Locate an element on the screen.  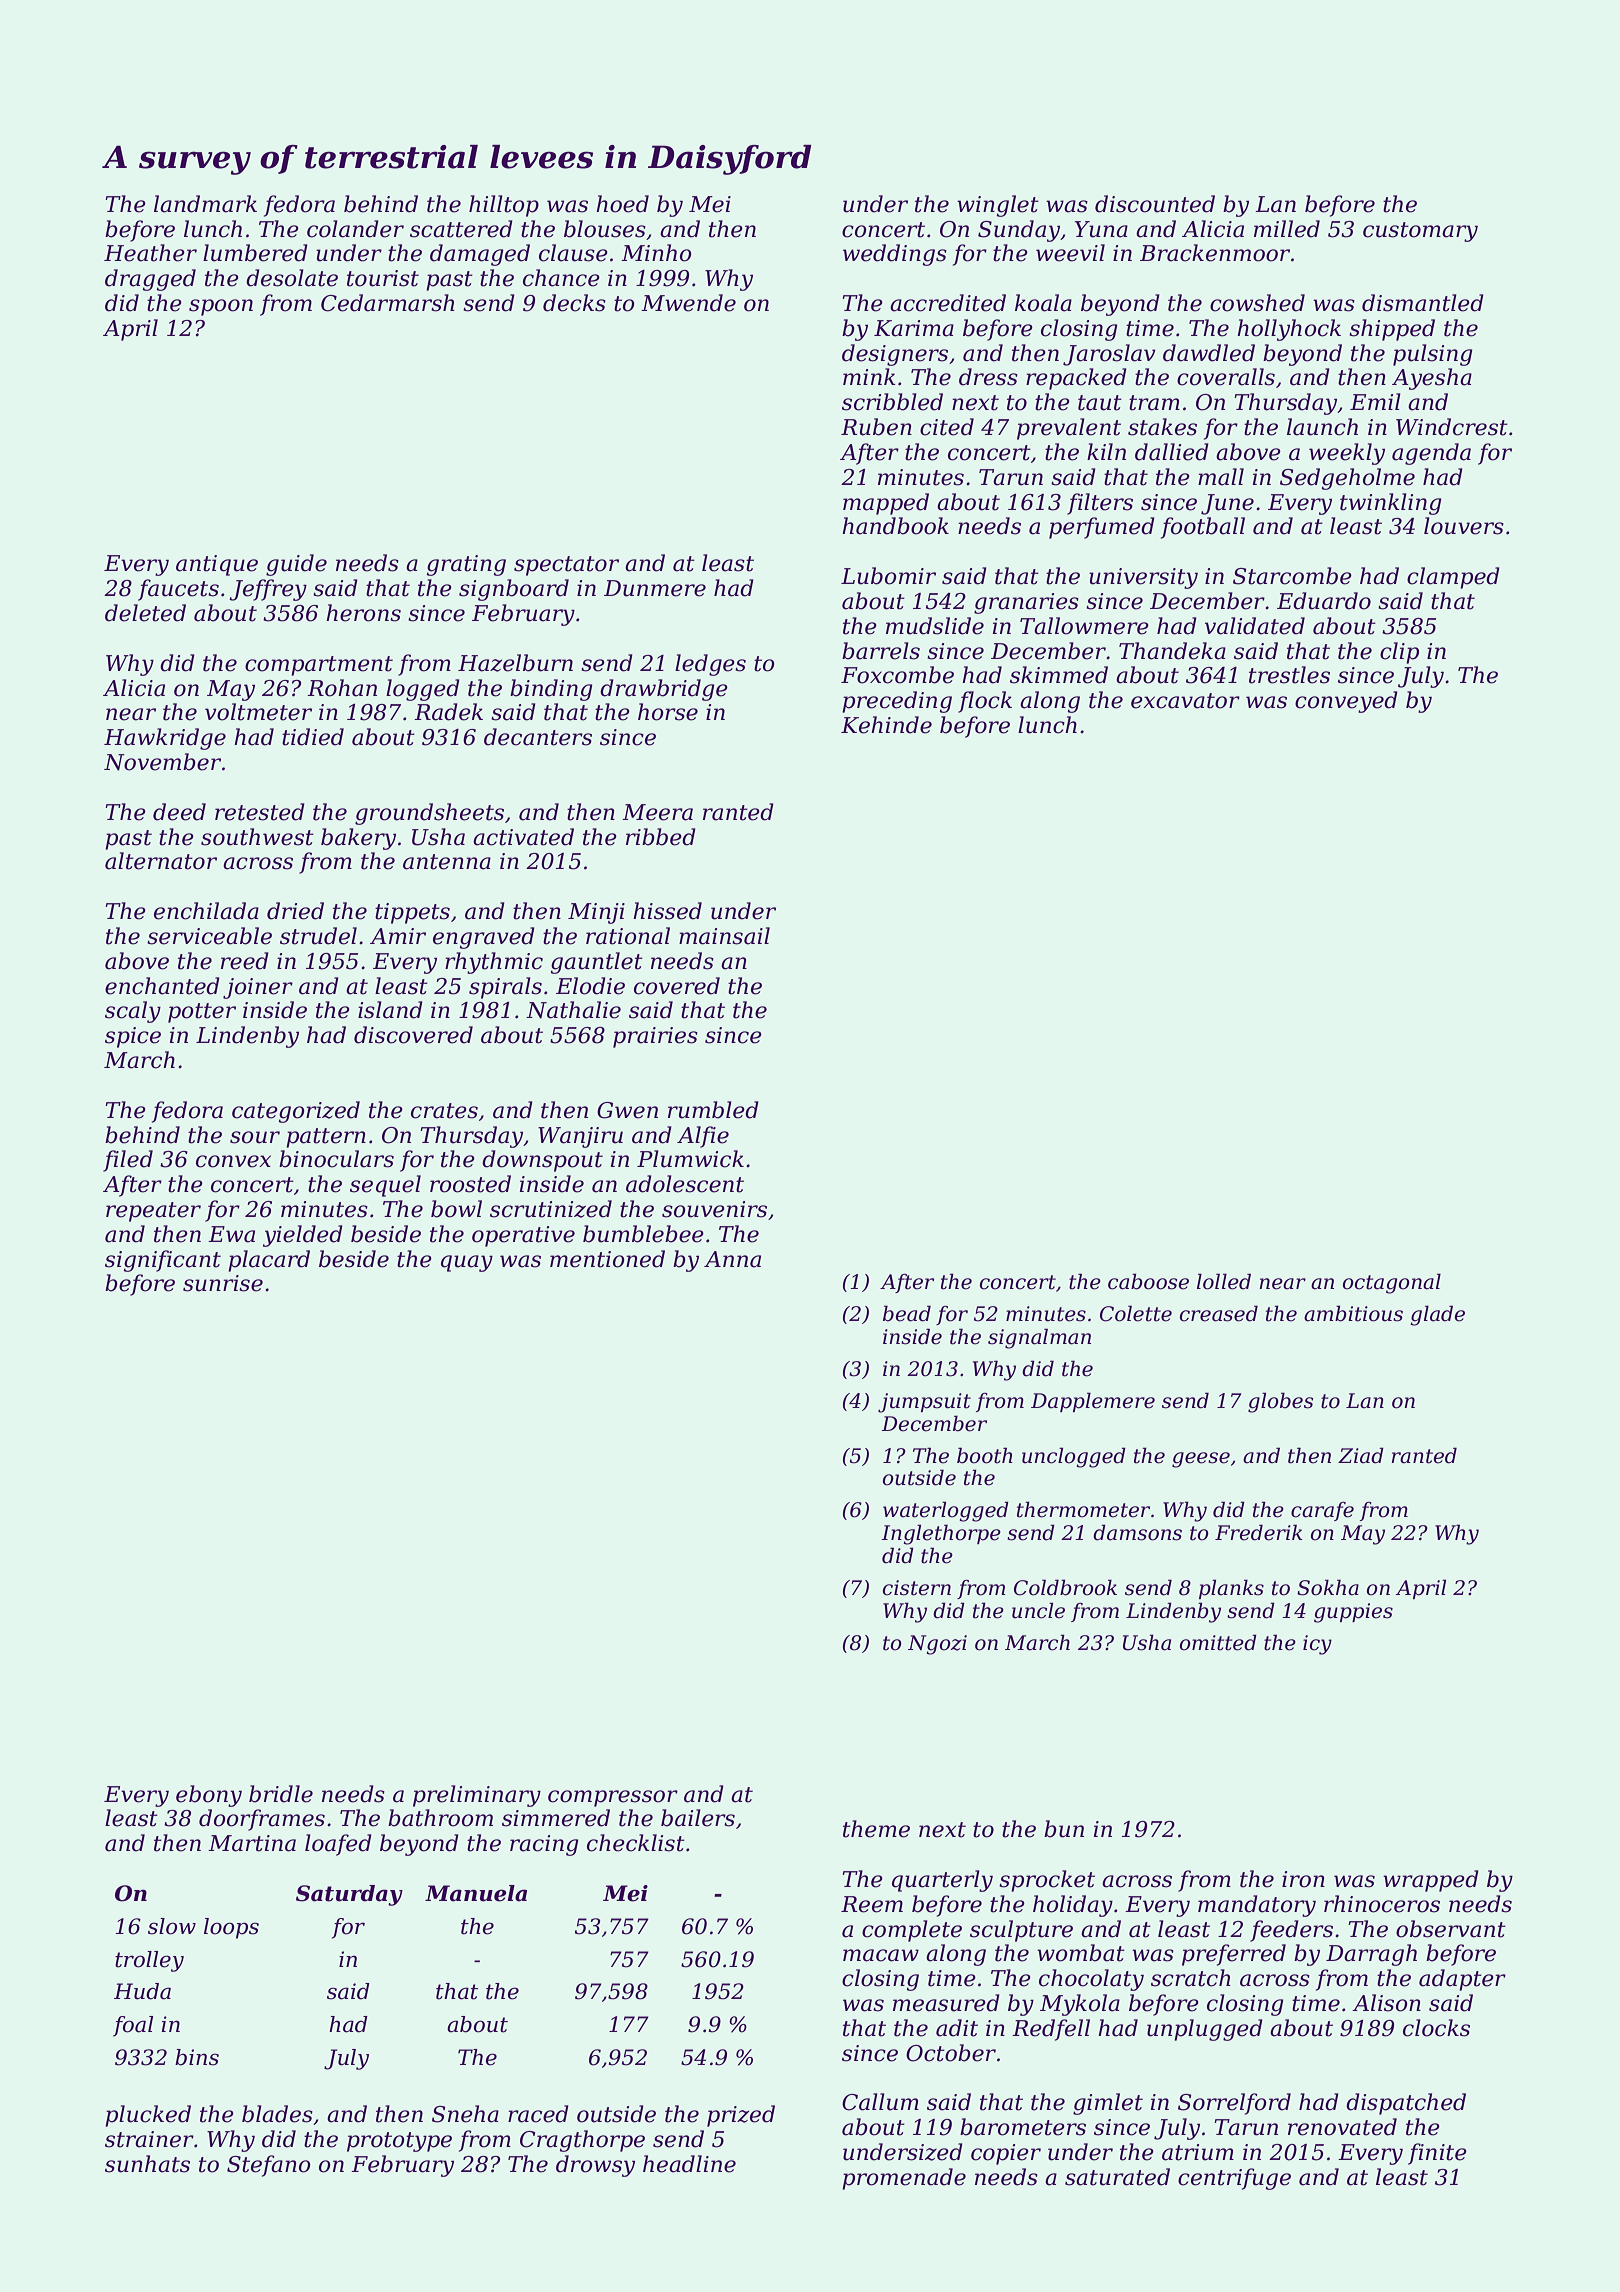
bun is located at coordinates (1064, 1829).
